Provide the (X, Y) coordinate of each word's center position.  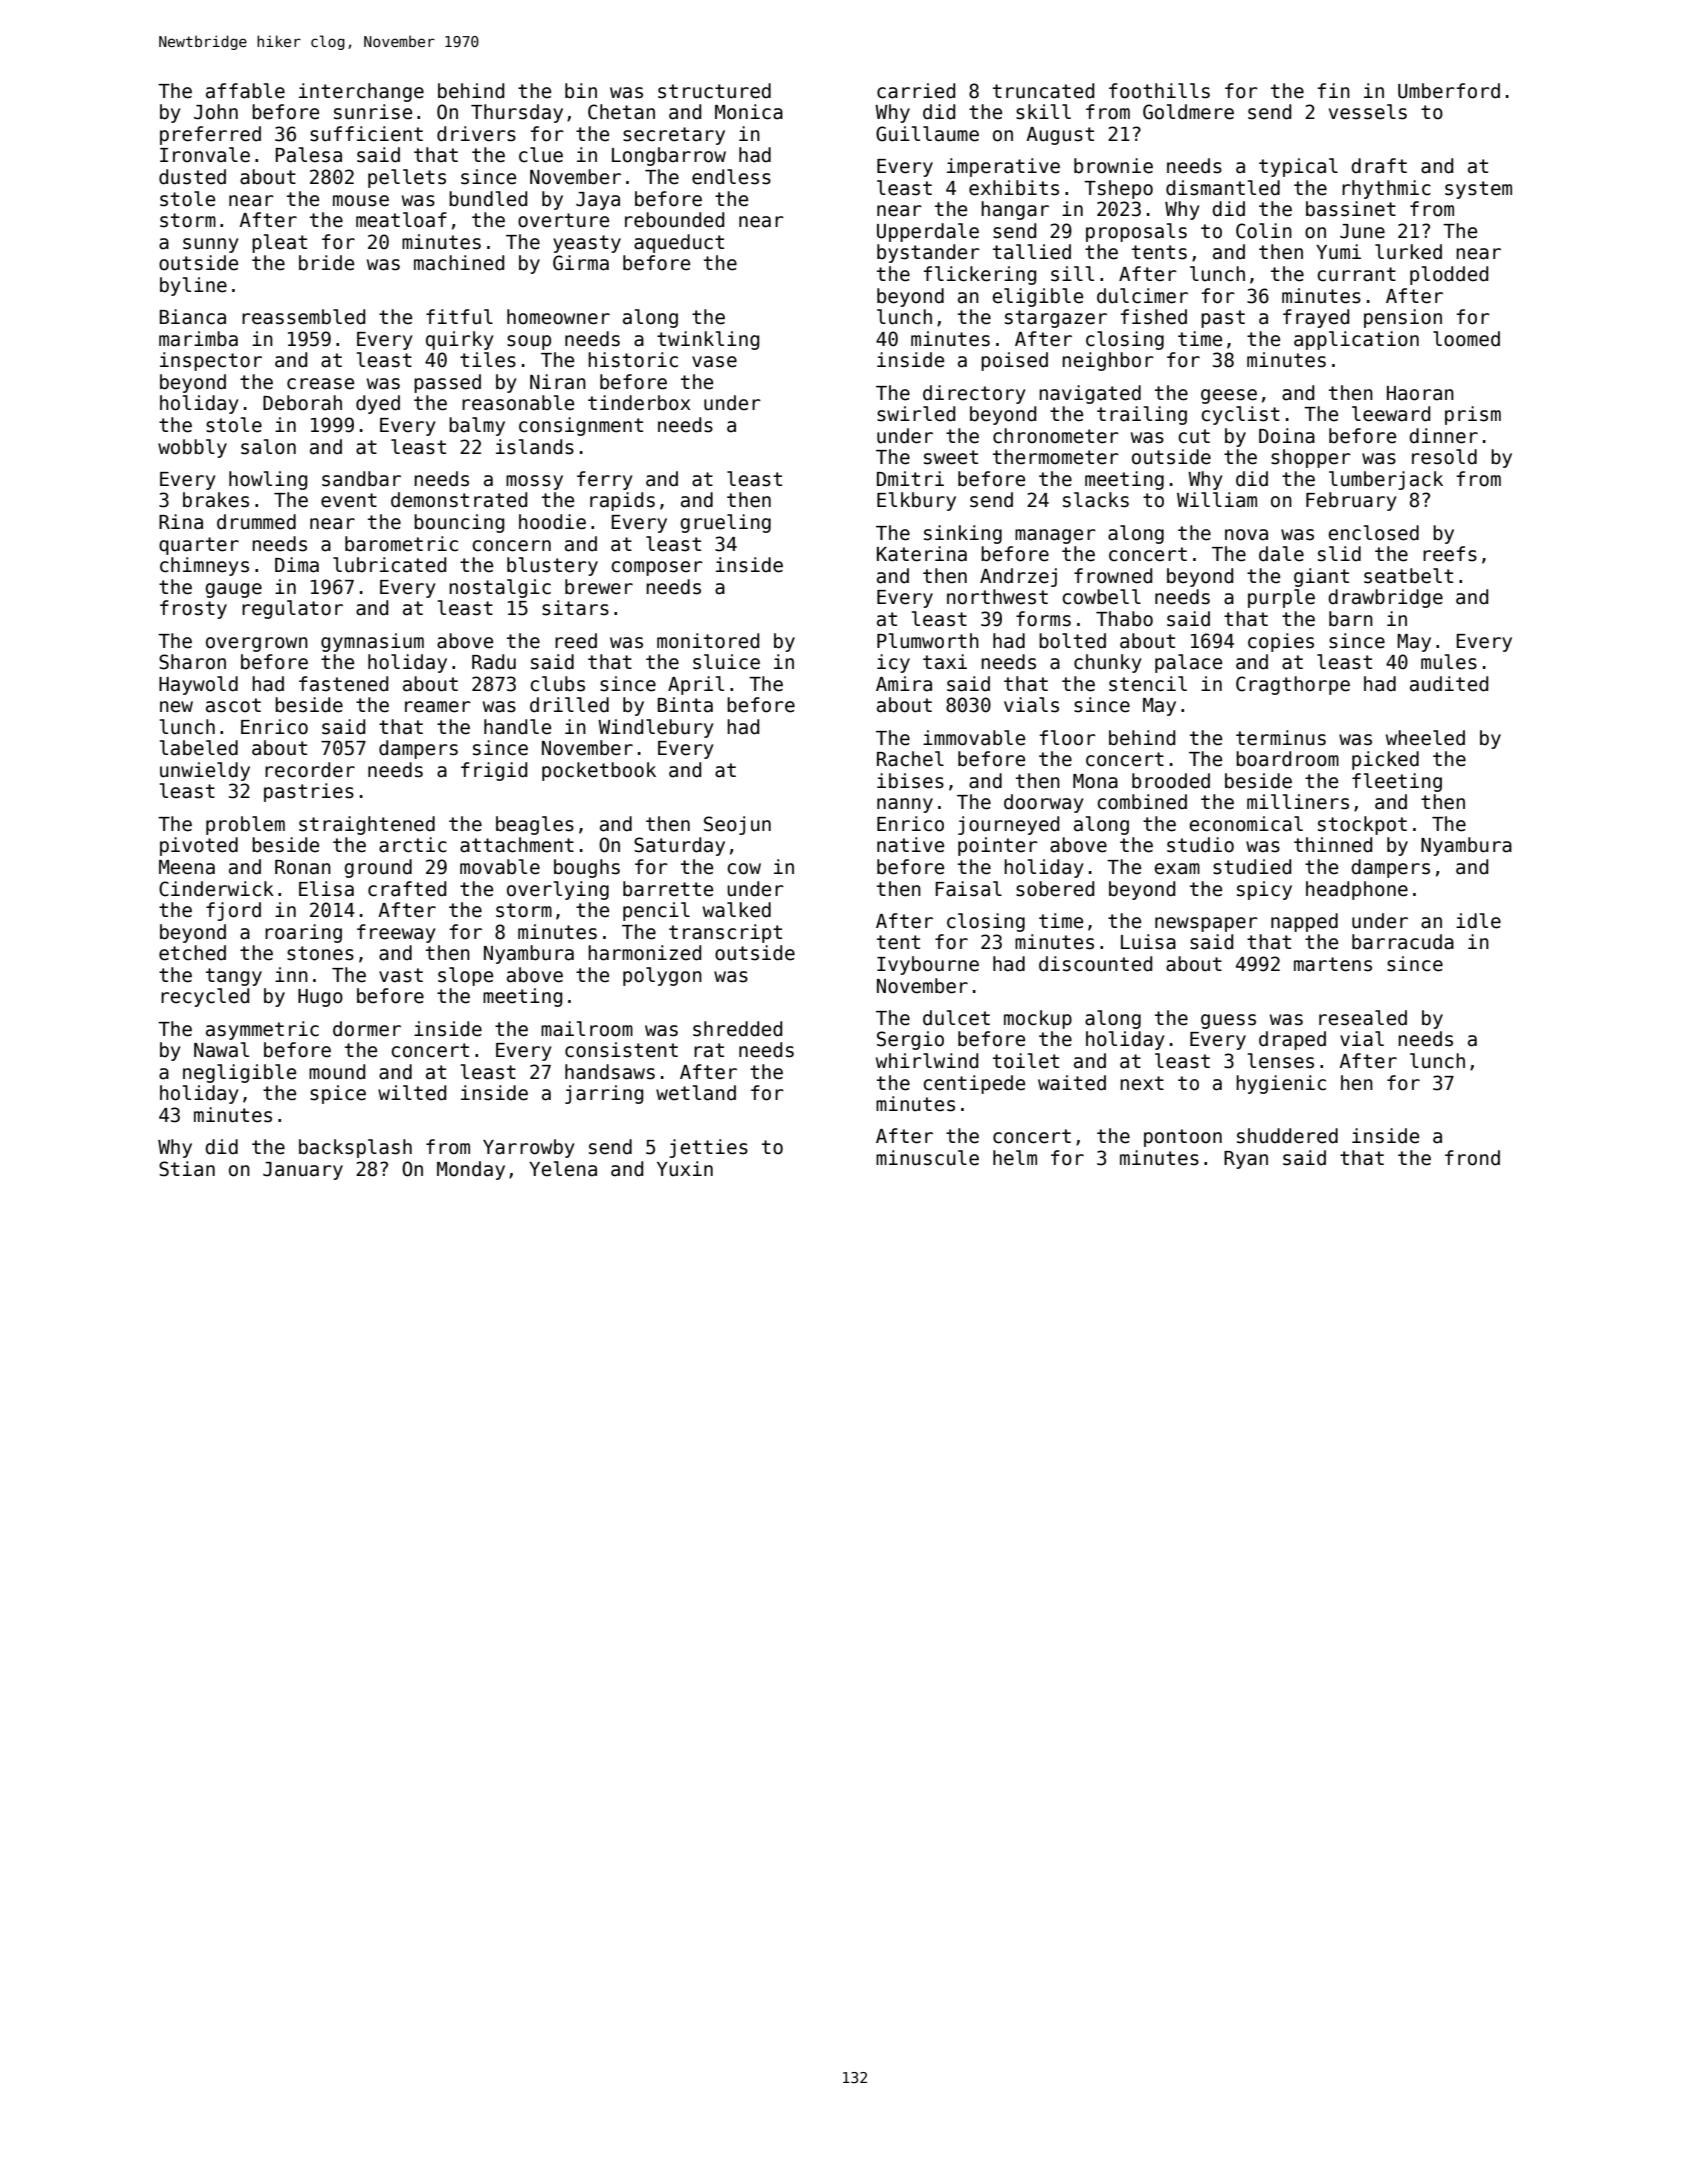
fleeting (1397, 782)
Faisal (969, 889)
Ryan (1246, 1160)
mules (1449, 662)
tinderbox (639, 403)
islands (535, 447)
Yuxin (685, 1169)
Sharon (192, 662)
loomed (1466, 339)
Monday (471, 1170)
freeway (396, 933)
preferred (210, 135)
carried (916, 91)
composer (657, 568)
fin (1333, 90)
